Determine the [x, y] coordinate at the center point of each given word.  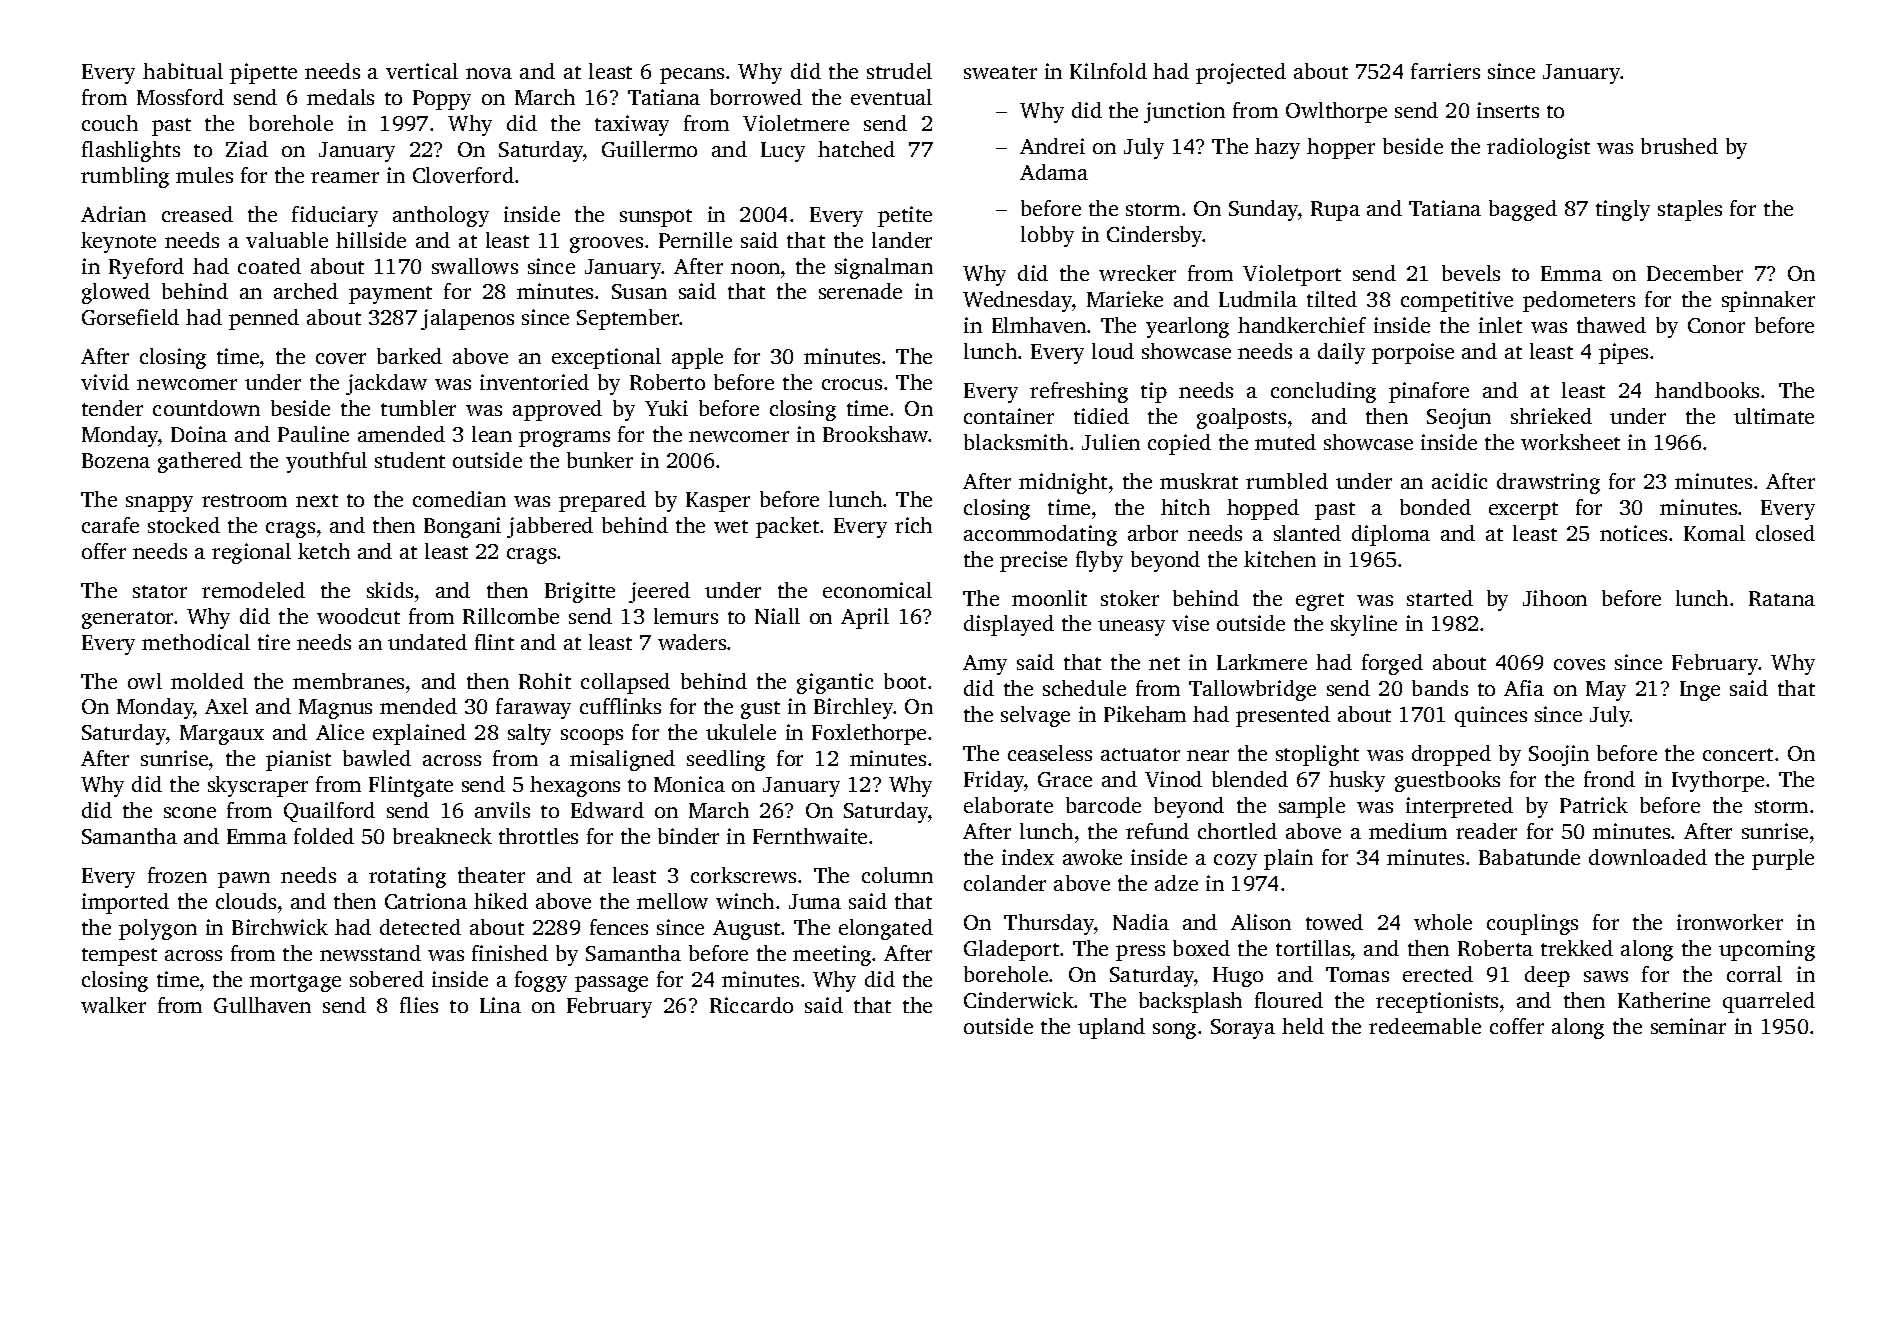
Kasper [718, 502]
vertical [422, 71]
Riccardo [751, 1005]
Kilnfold [1108, 71]
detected [420, 927]
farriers [1445, 71]
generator [127, 620]
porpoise [1413, 353]
